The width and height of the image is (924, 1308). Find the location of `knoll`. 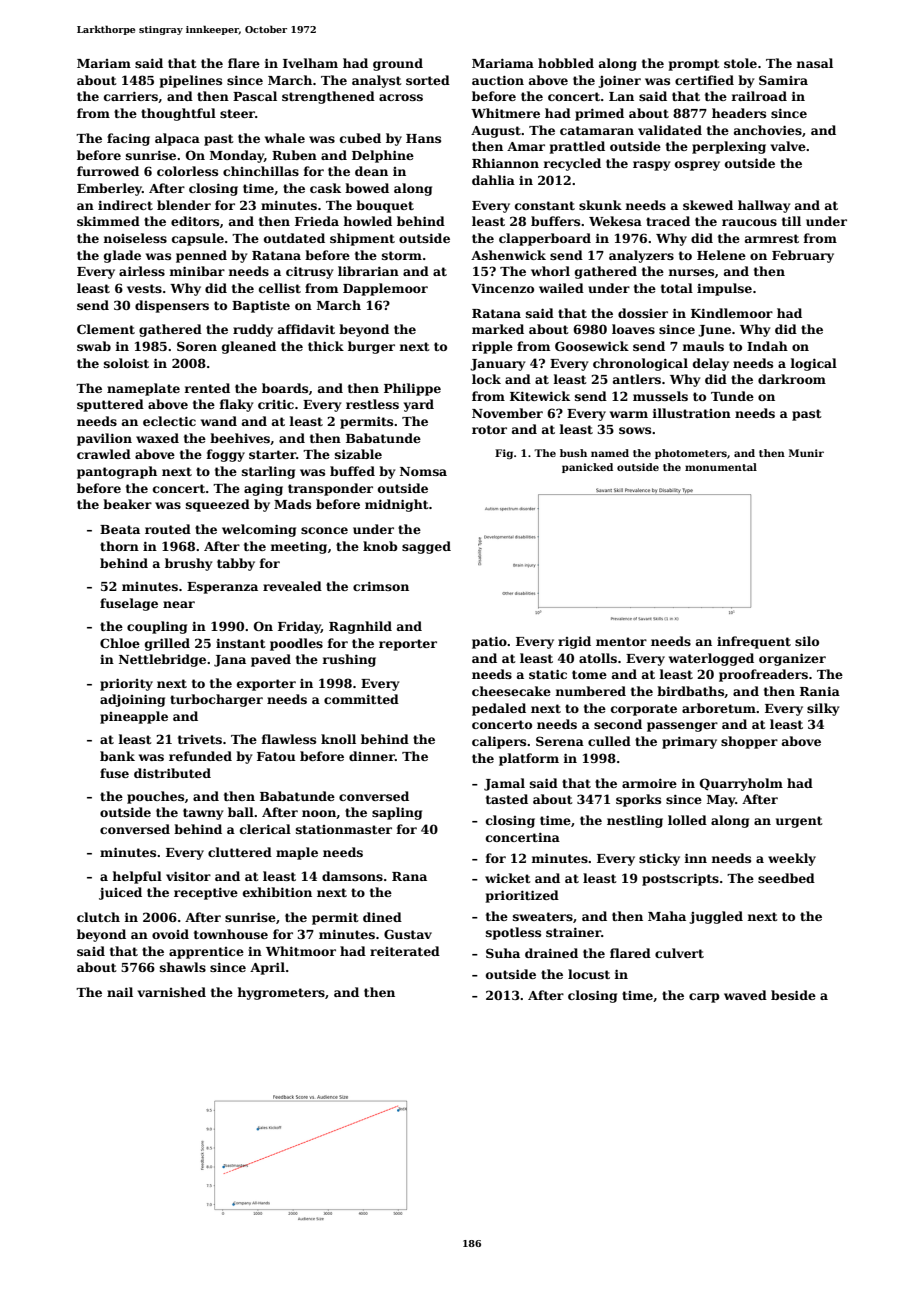

knoll is located at coordinates (338, 739).
